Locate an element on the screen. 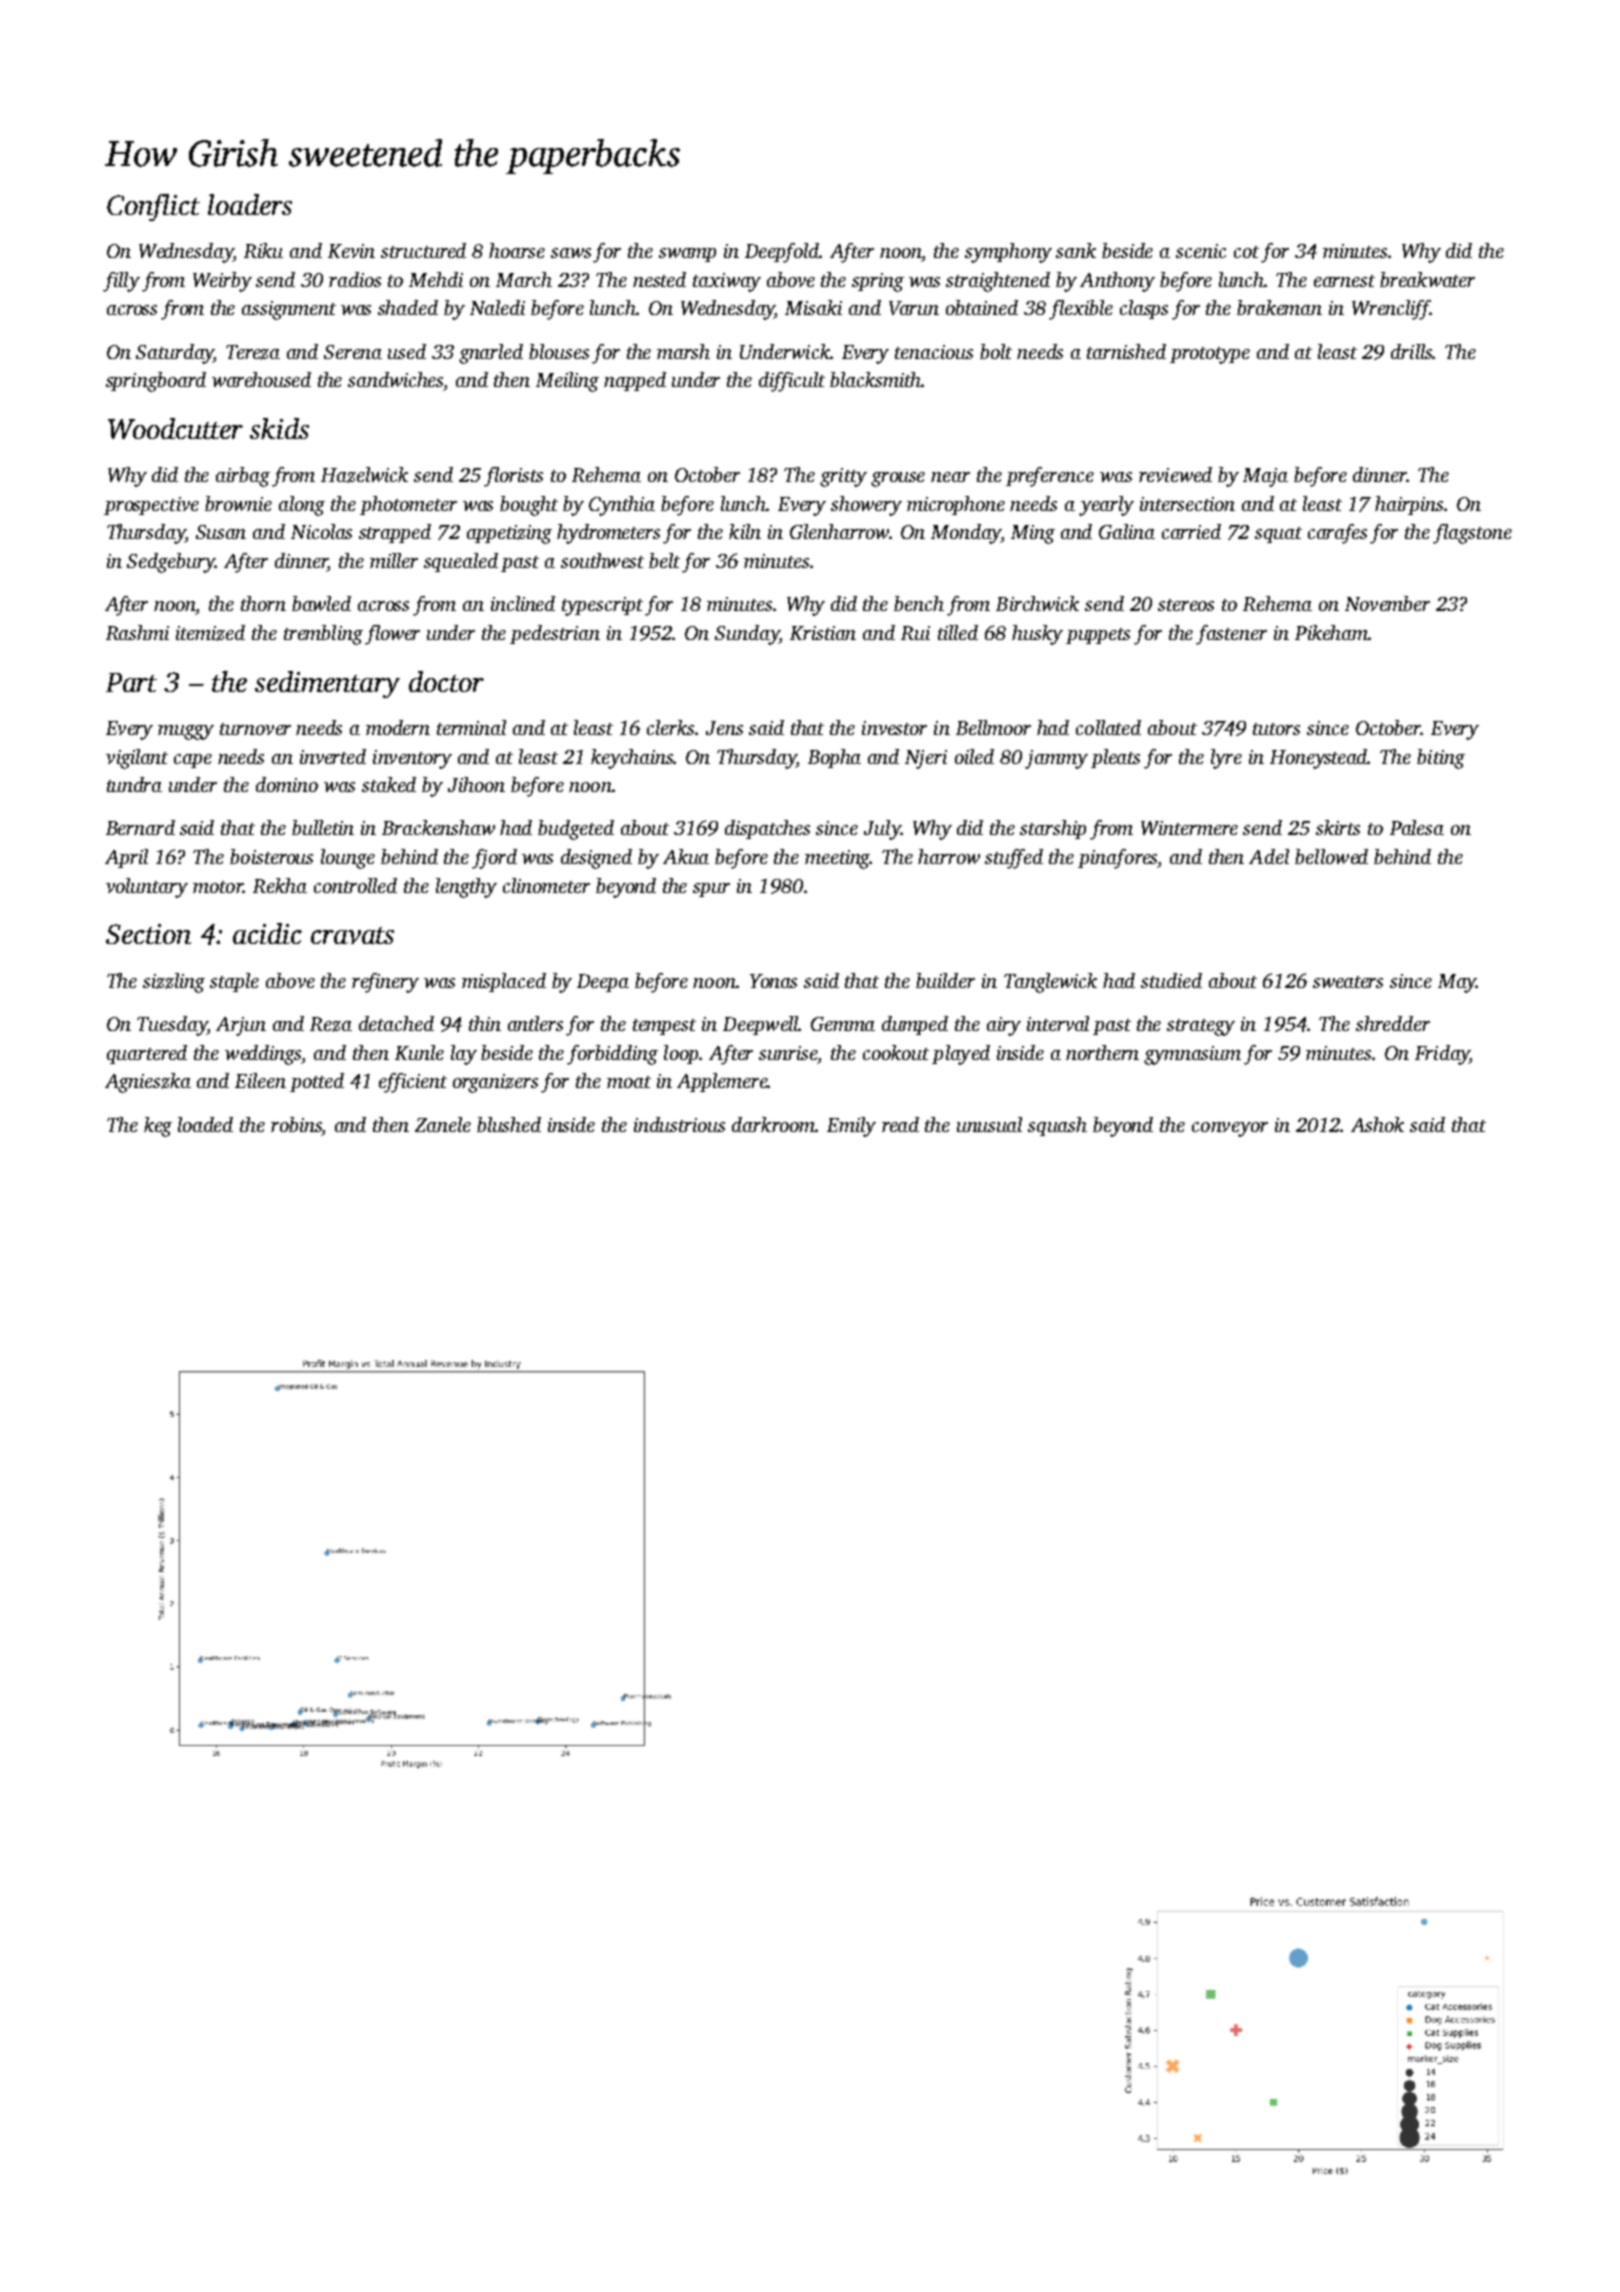 The width and height of the screenshot is (1620, 2292). Part is located at coordinates (131, 682).
